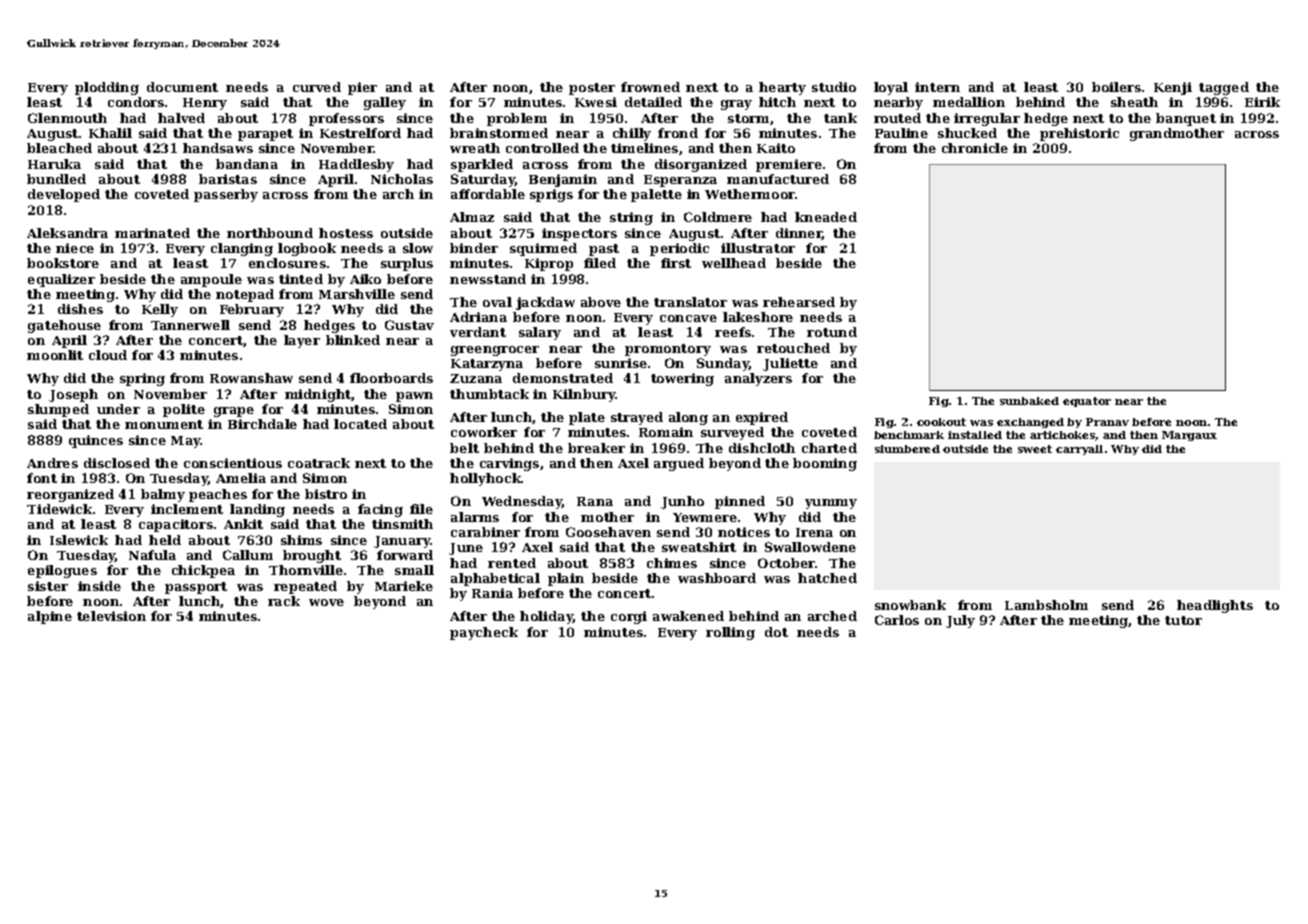 The image size is (1308, 924). I want to click on Andres, so click(52, 463).
